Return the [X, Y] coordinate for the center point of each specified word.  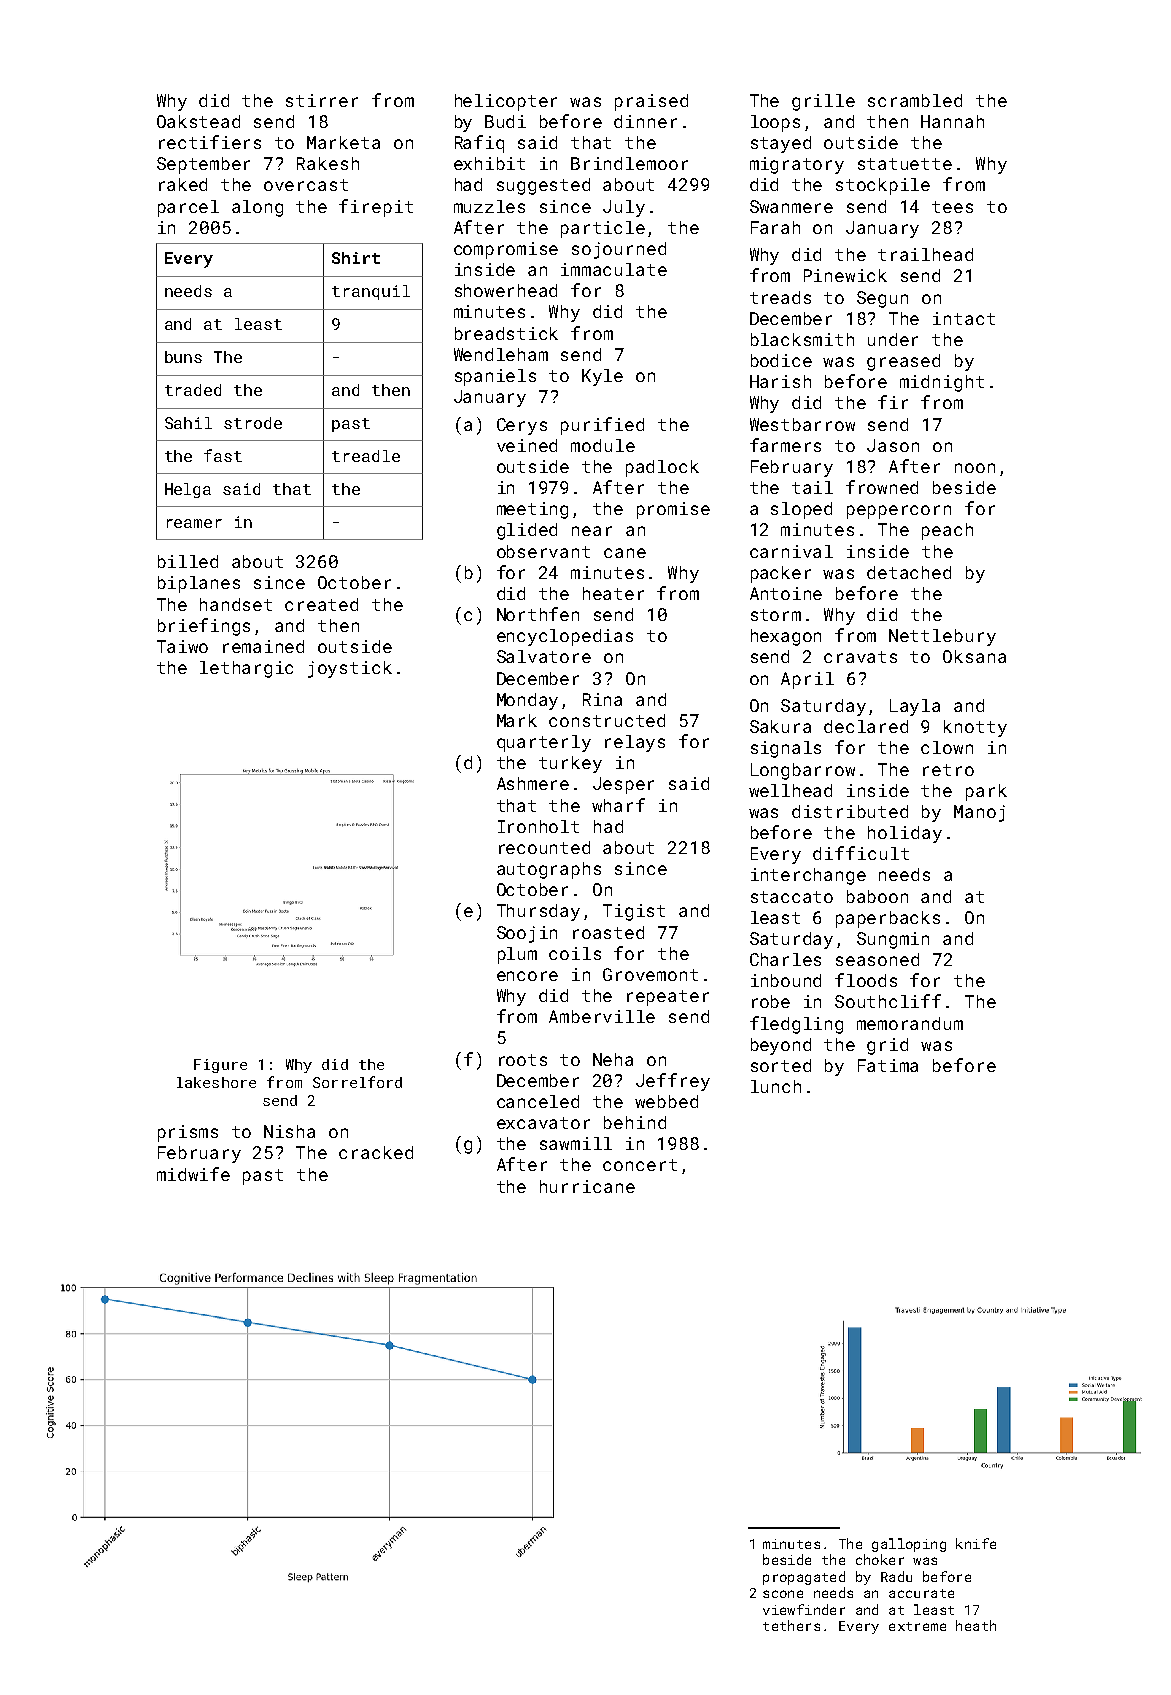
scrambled [915, 100]
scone [783, 1594]
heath [976, 1625]
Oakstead [198, 121]
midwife [193, 1174]
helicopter [506, 102]
